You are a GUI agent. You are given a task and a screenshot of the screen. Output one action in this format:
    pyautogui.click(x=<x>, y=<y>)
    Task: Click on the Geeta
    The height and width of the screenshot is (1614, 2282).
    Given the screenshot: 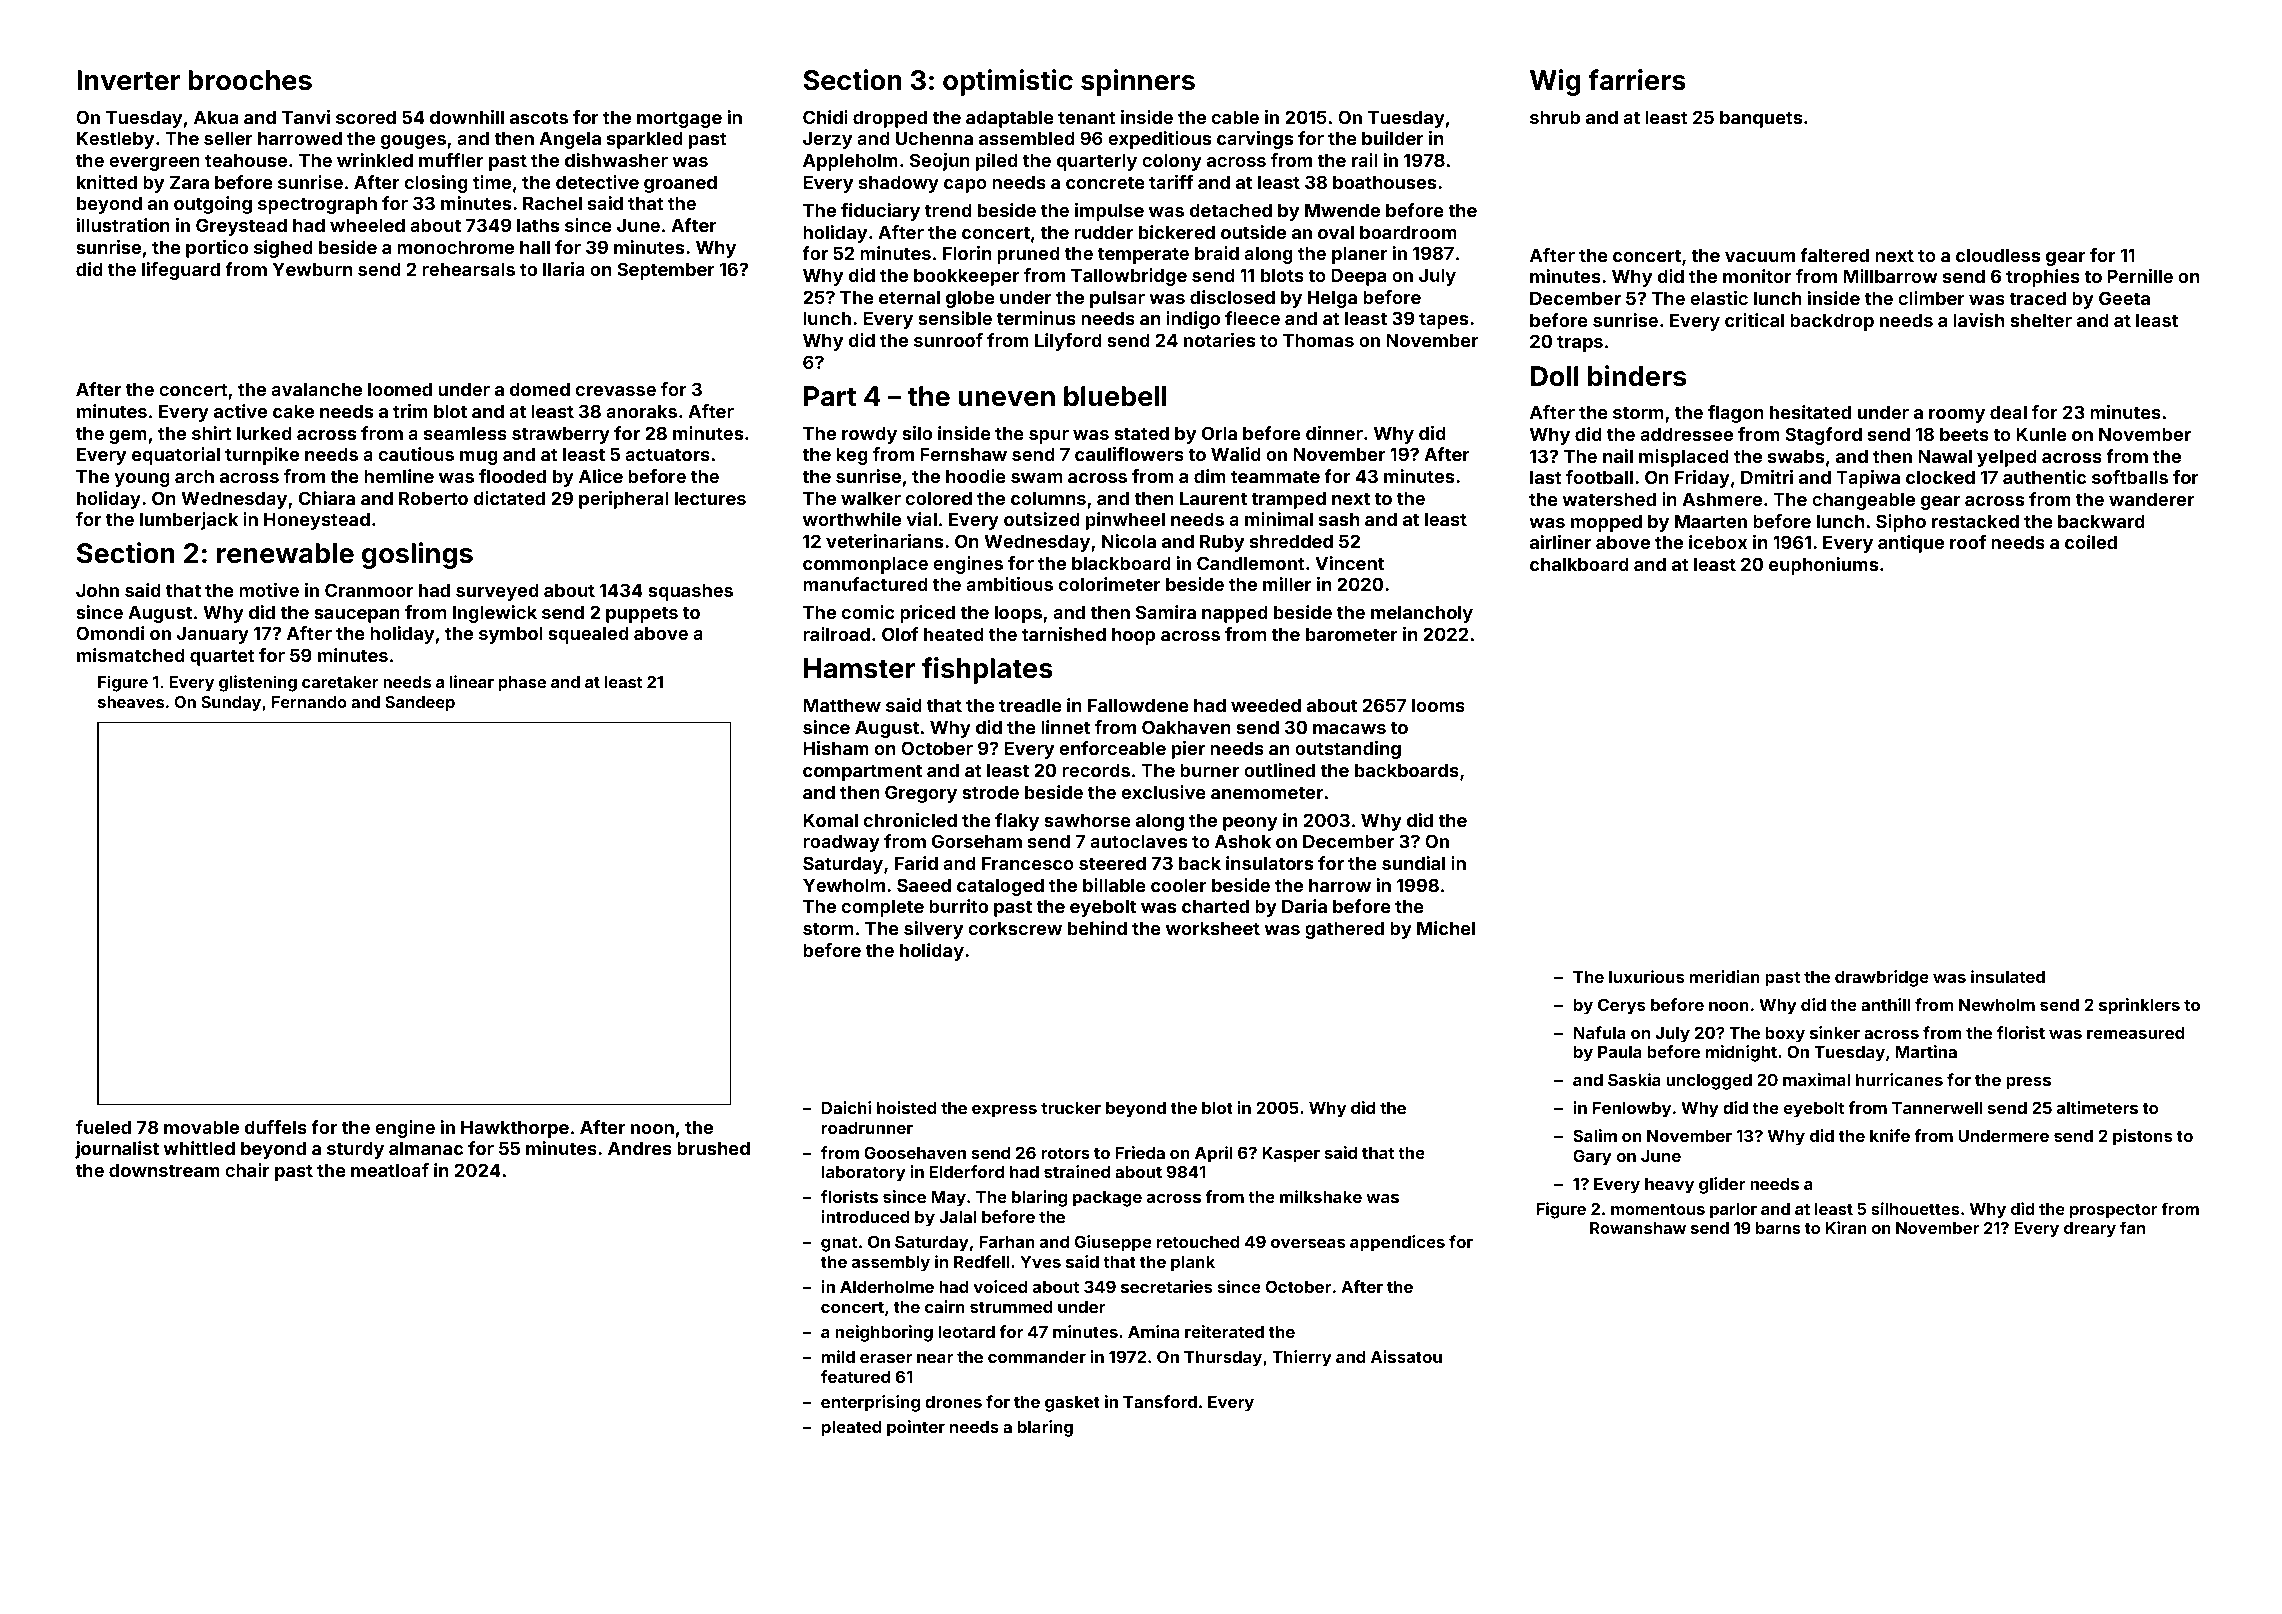 What is the action you would take?
    pyautogui.click(x=2124, y=298)
